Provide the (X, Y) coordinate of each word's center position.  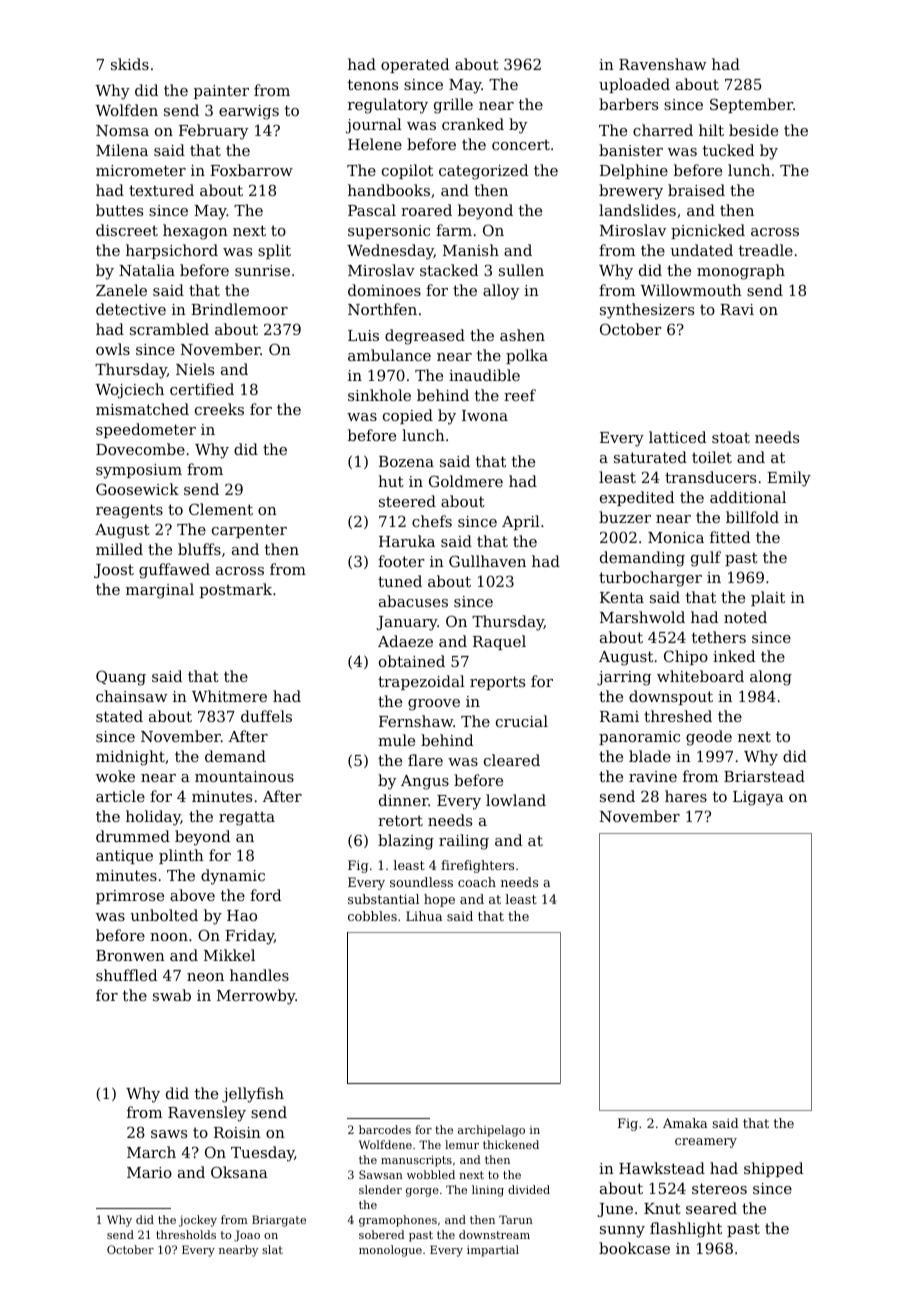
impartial (493, 1251)
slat (272, 1249)
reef (520, 395)
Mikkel (229, 955)
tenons (373, 84)
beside (753, 130)
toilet (712, 457)
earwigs (249, 112)
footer (401, 561)
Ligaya (758, 798)
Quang (121, 678)
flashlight (686, 1230)
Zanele (121, 290)
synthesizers (647, 311)
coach (477, 882)
